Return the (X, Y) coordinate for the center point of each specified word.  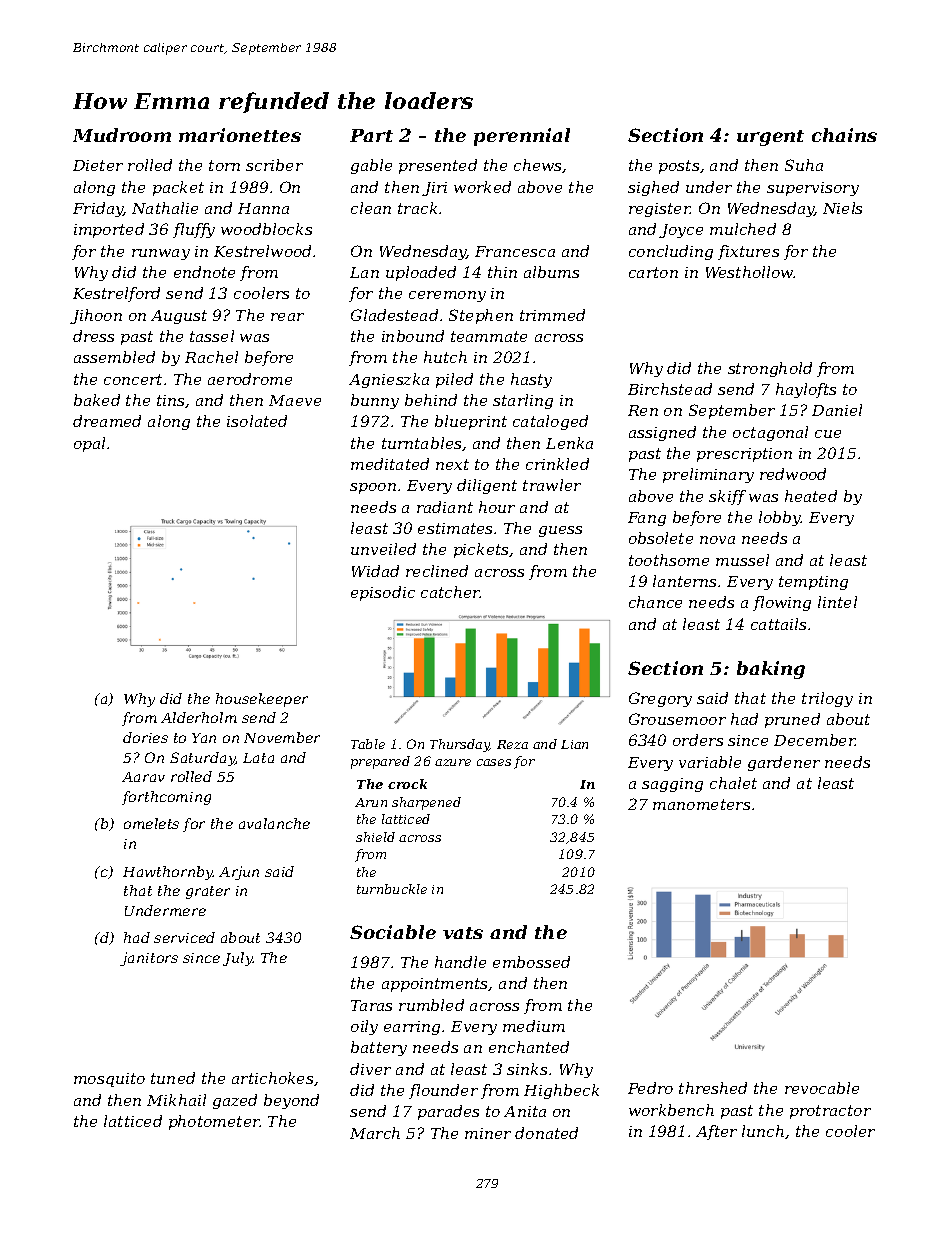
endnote (204, 272)
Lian (574, 744)
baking (771, 670)
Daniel (837, 410)
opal (89, 444)
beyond (291, 1101)
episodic (383, 593)
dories (145, 737)
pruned (792, 720)
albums (551, 272)
